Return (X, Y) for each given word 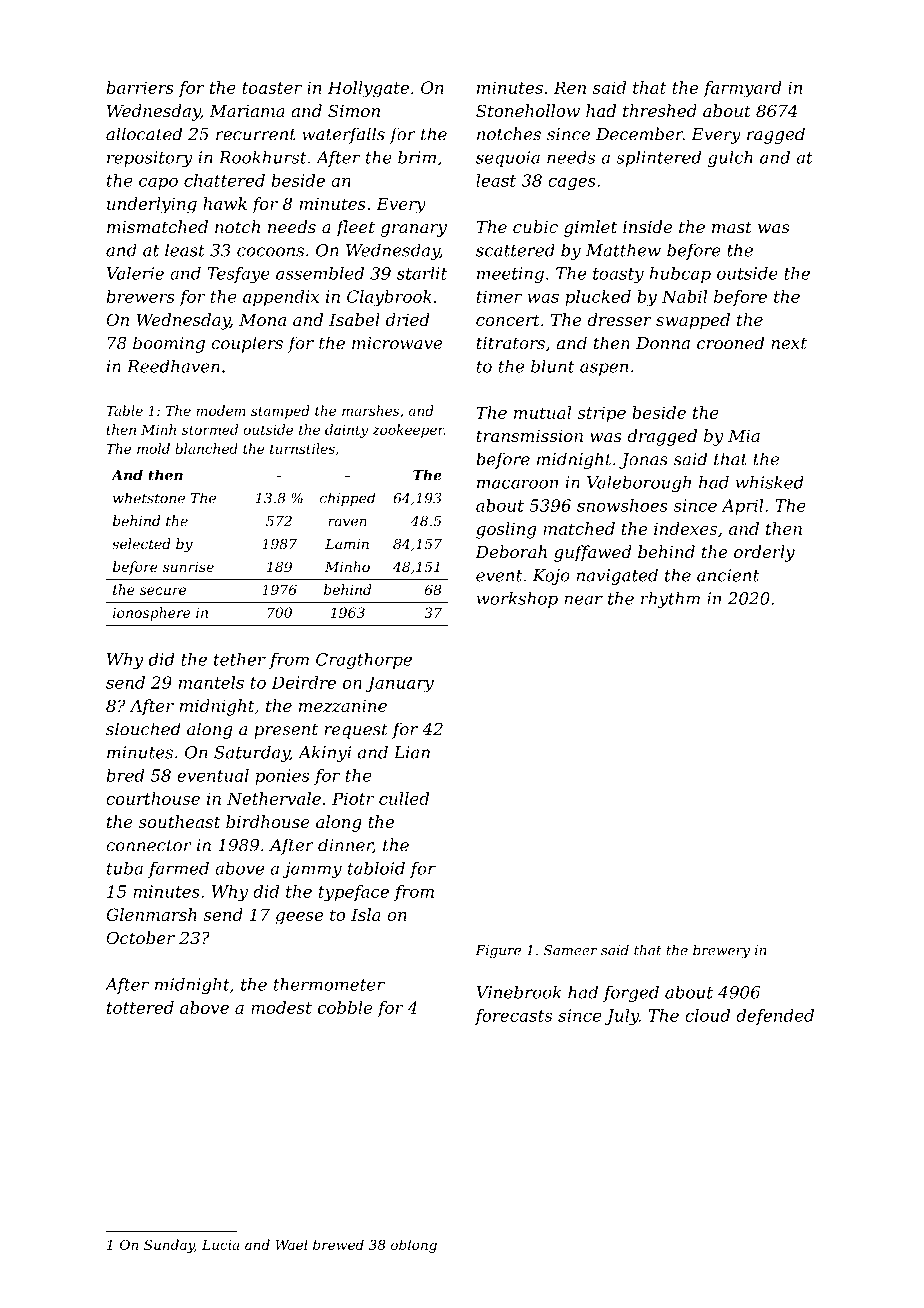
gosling (506, 530)
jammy (312, 870)
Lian (412, 752)
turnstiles (302, 448)
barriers (140, 87)
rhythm (670, 600)
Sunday (169, 1246)
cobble (345, 1007)
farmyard (742, 89)
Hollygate (368, 89)
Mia (744, 436)
